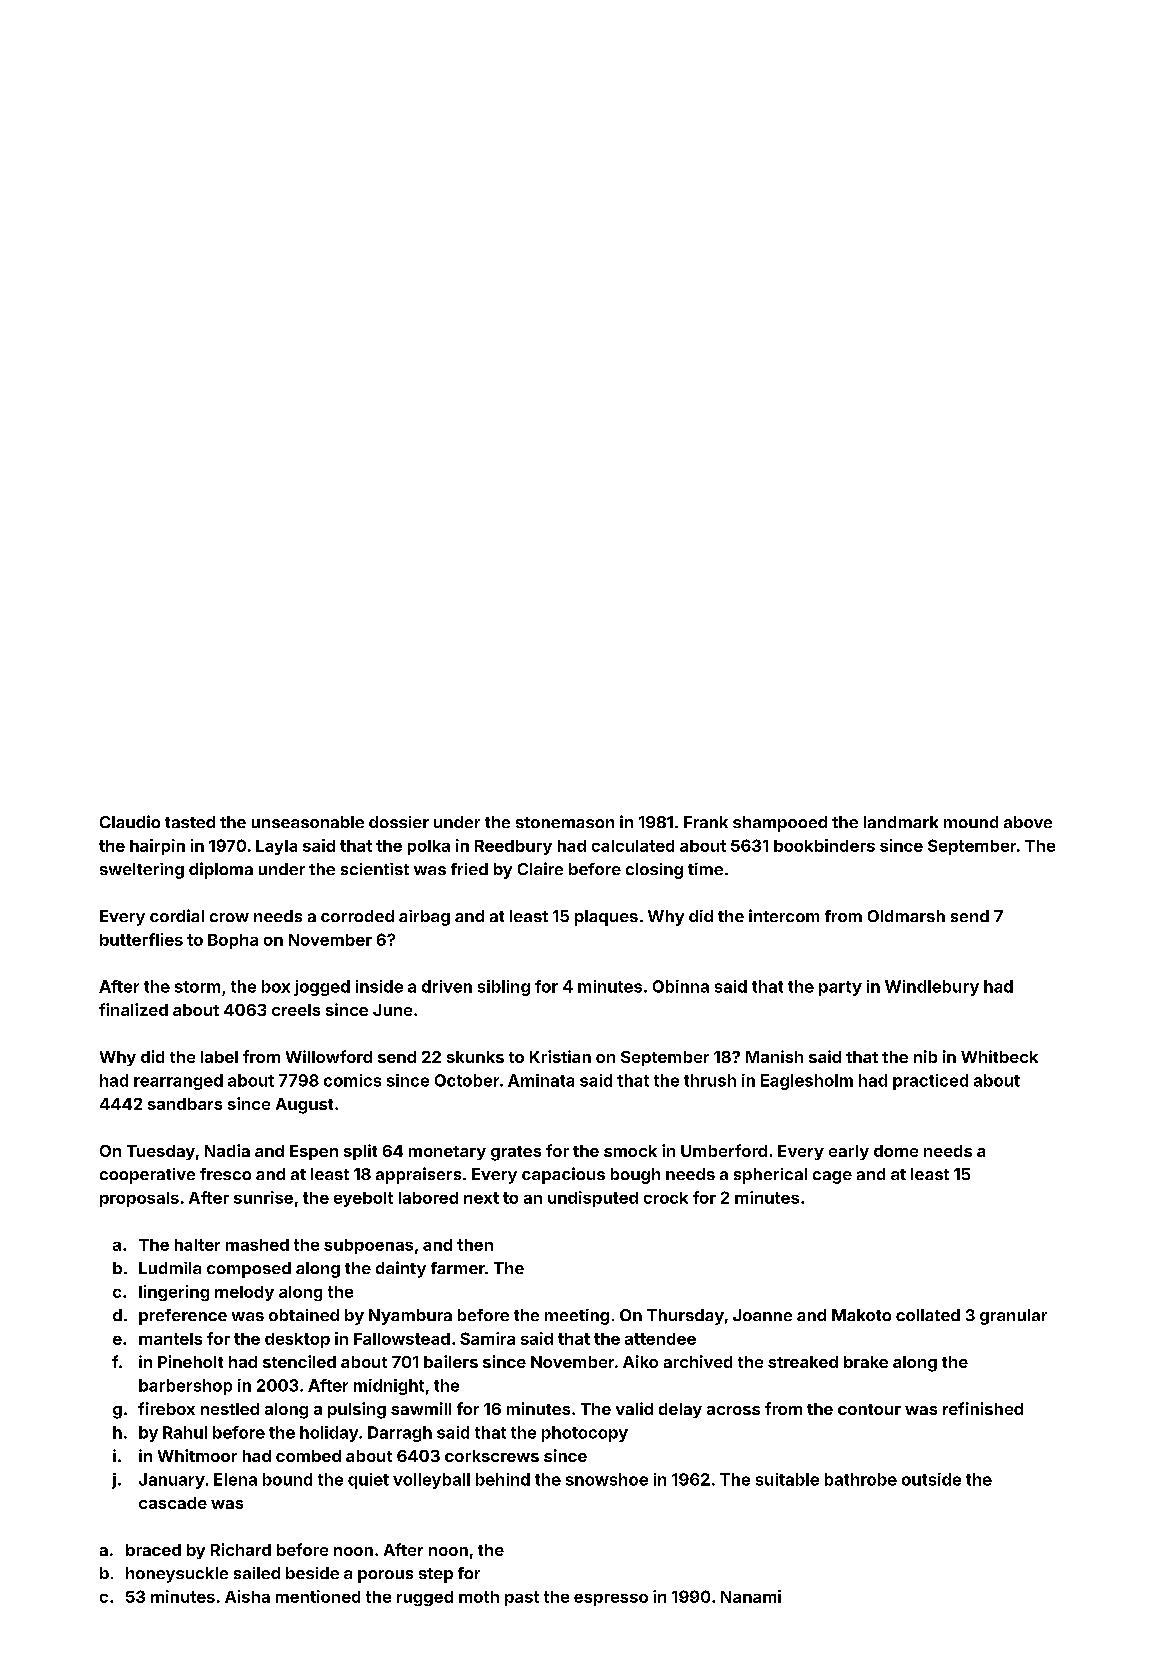 Image resolution: width=1158 pixels, height=1678 pixels. What do you see at coordinates (770, 1176) in the screenshot?
I see `spherical` at bounding box center [770, 1176].
